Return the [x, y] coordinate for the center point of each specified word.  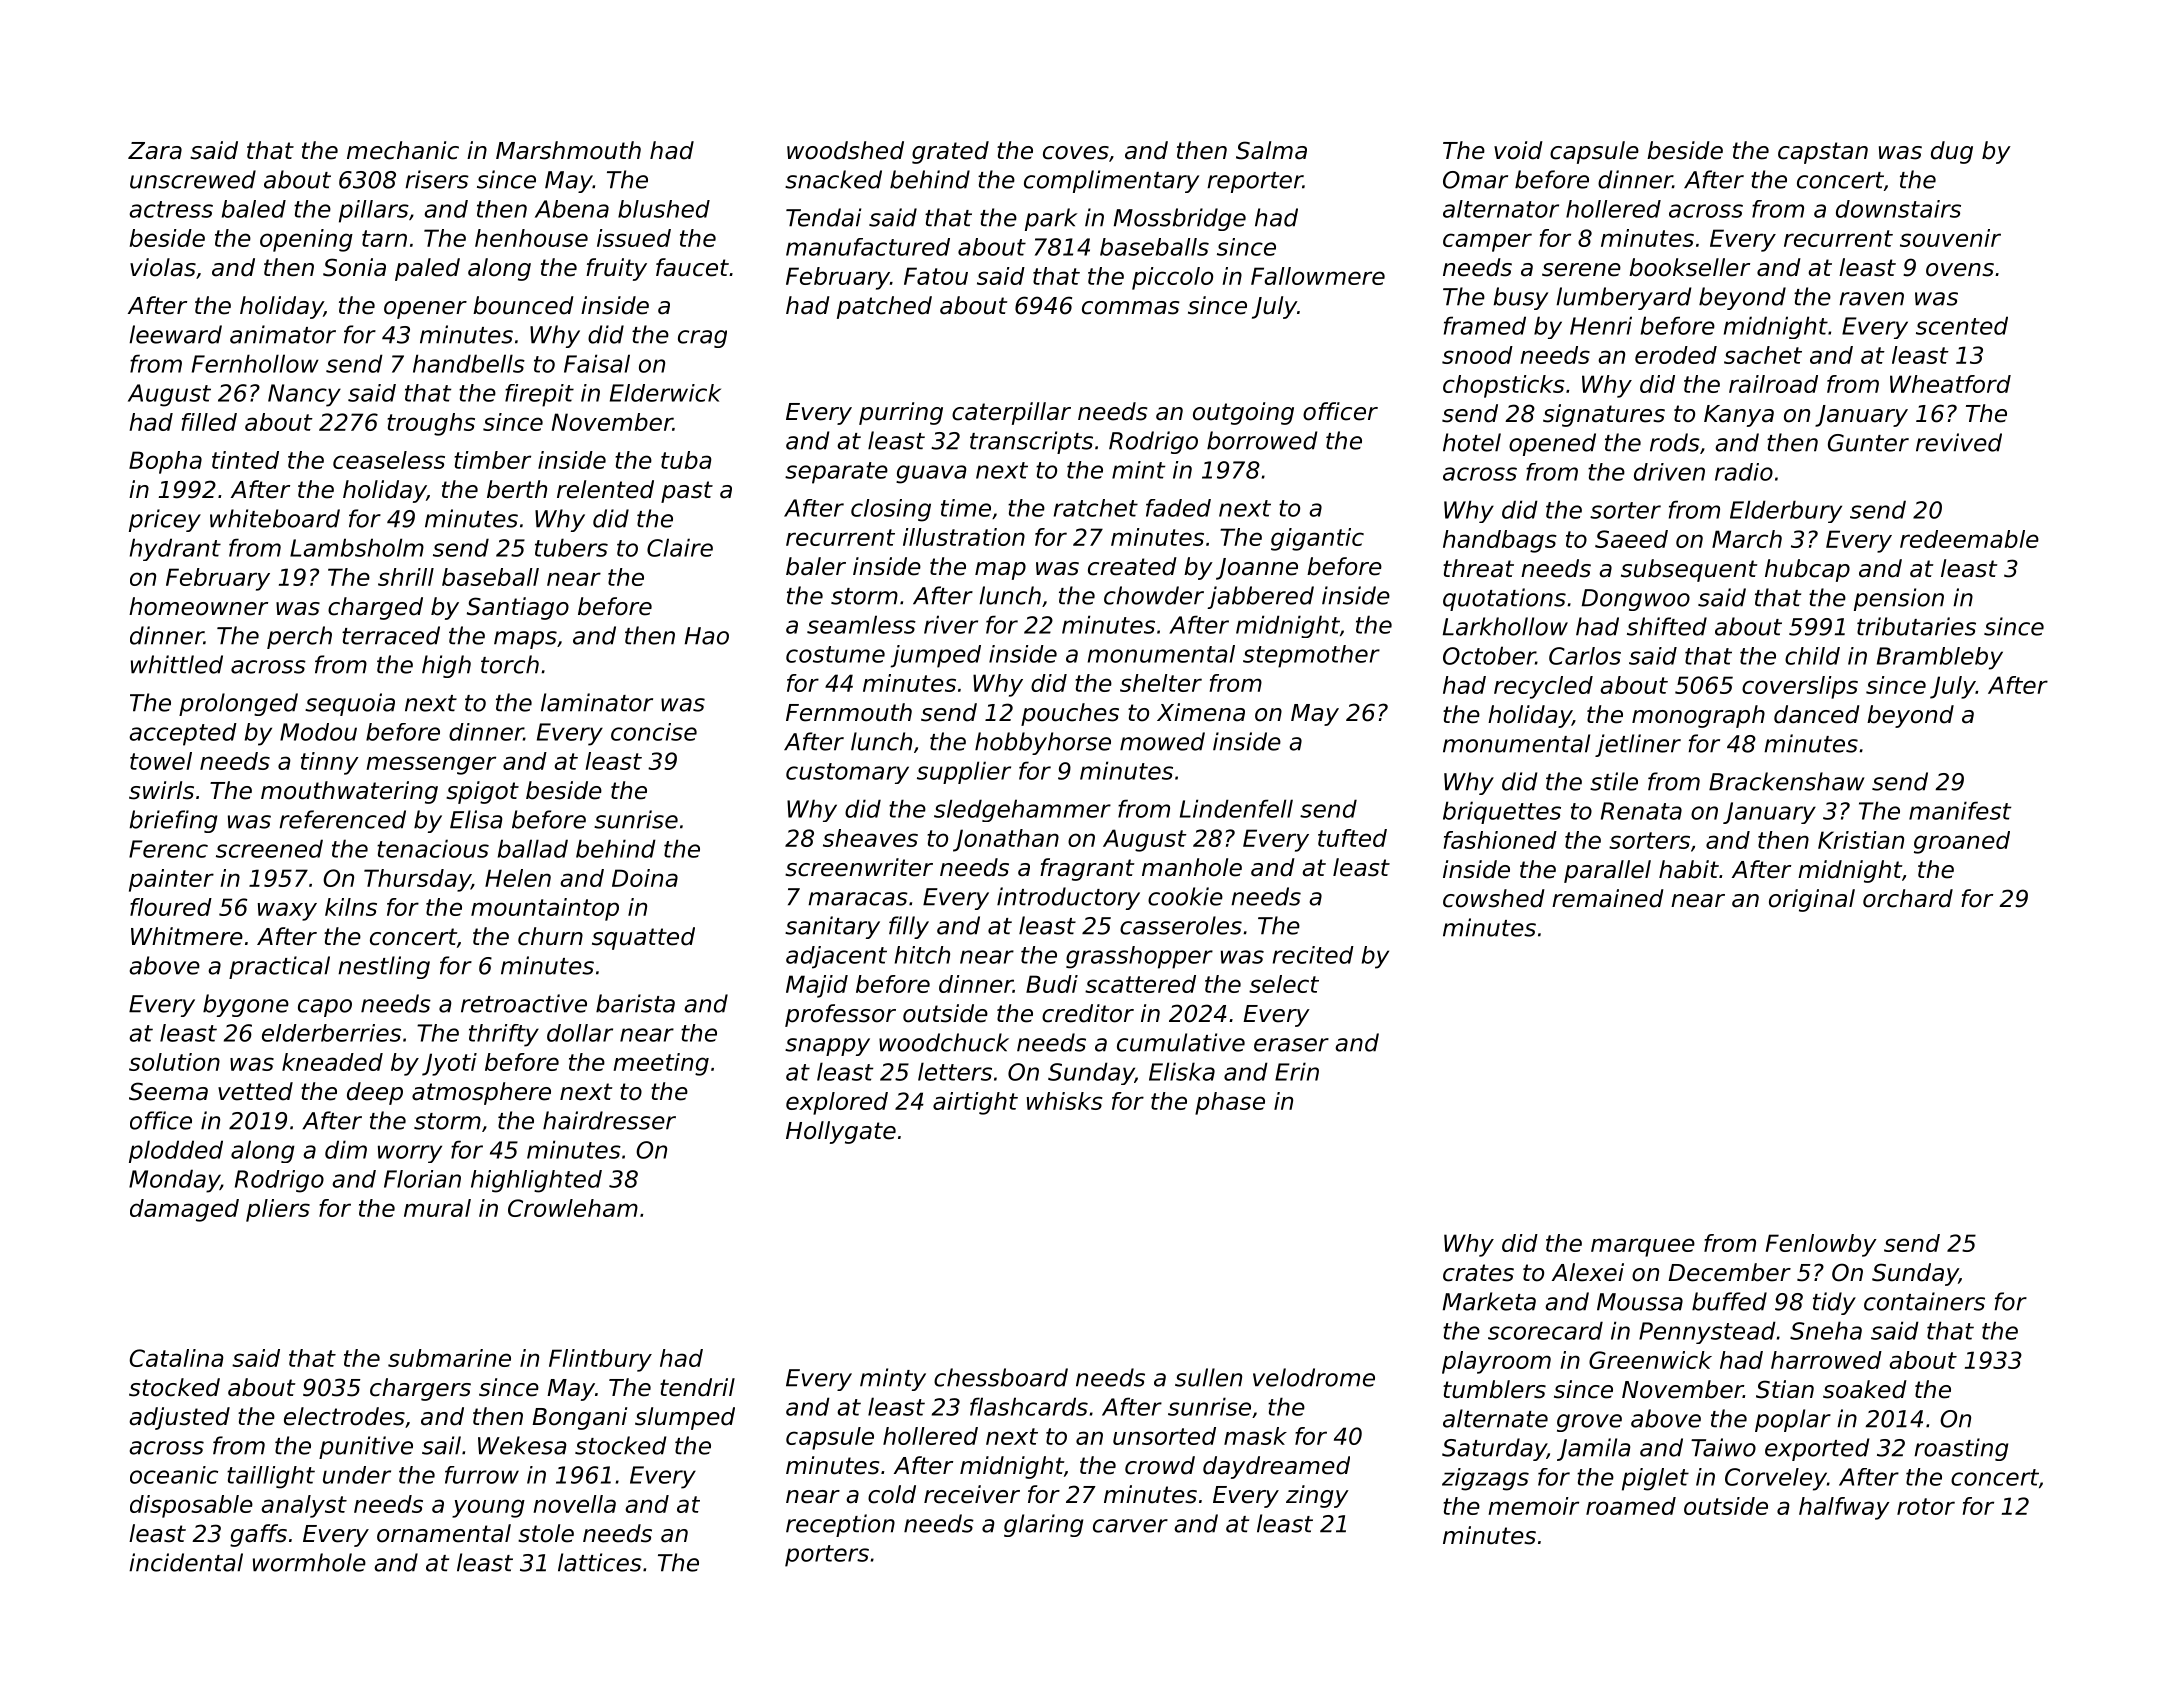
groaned [1962, 842]
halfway [1844, 1508]
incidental [186, 1562]
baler [816, 566]
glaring [1043, 1525]
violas [163, 267]
